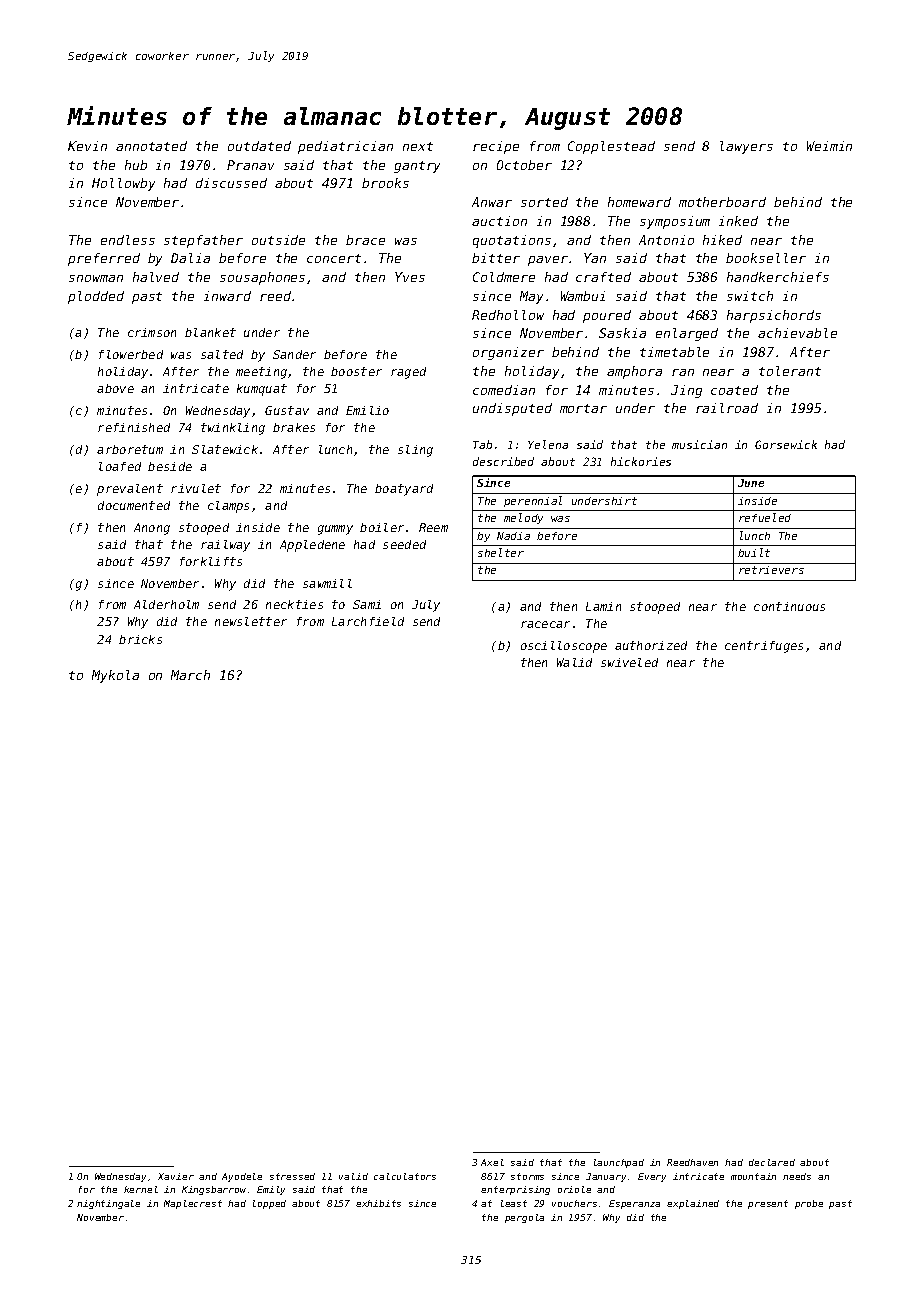  Describe the element at coordinates (548, 261) in the screenshot. I see `paver` at that location.
